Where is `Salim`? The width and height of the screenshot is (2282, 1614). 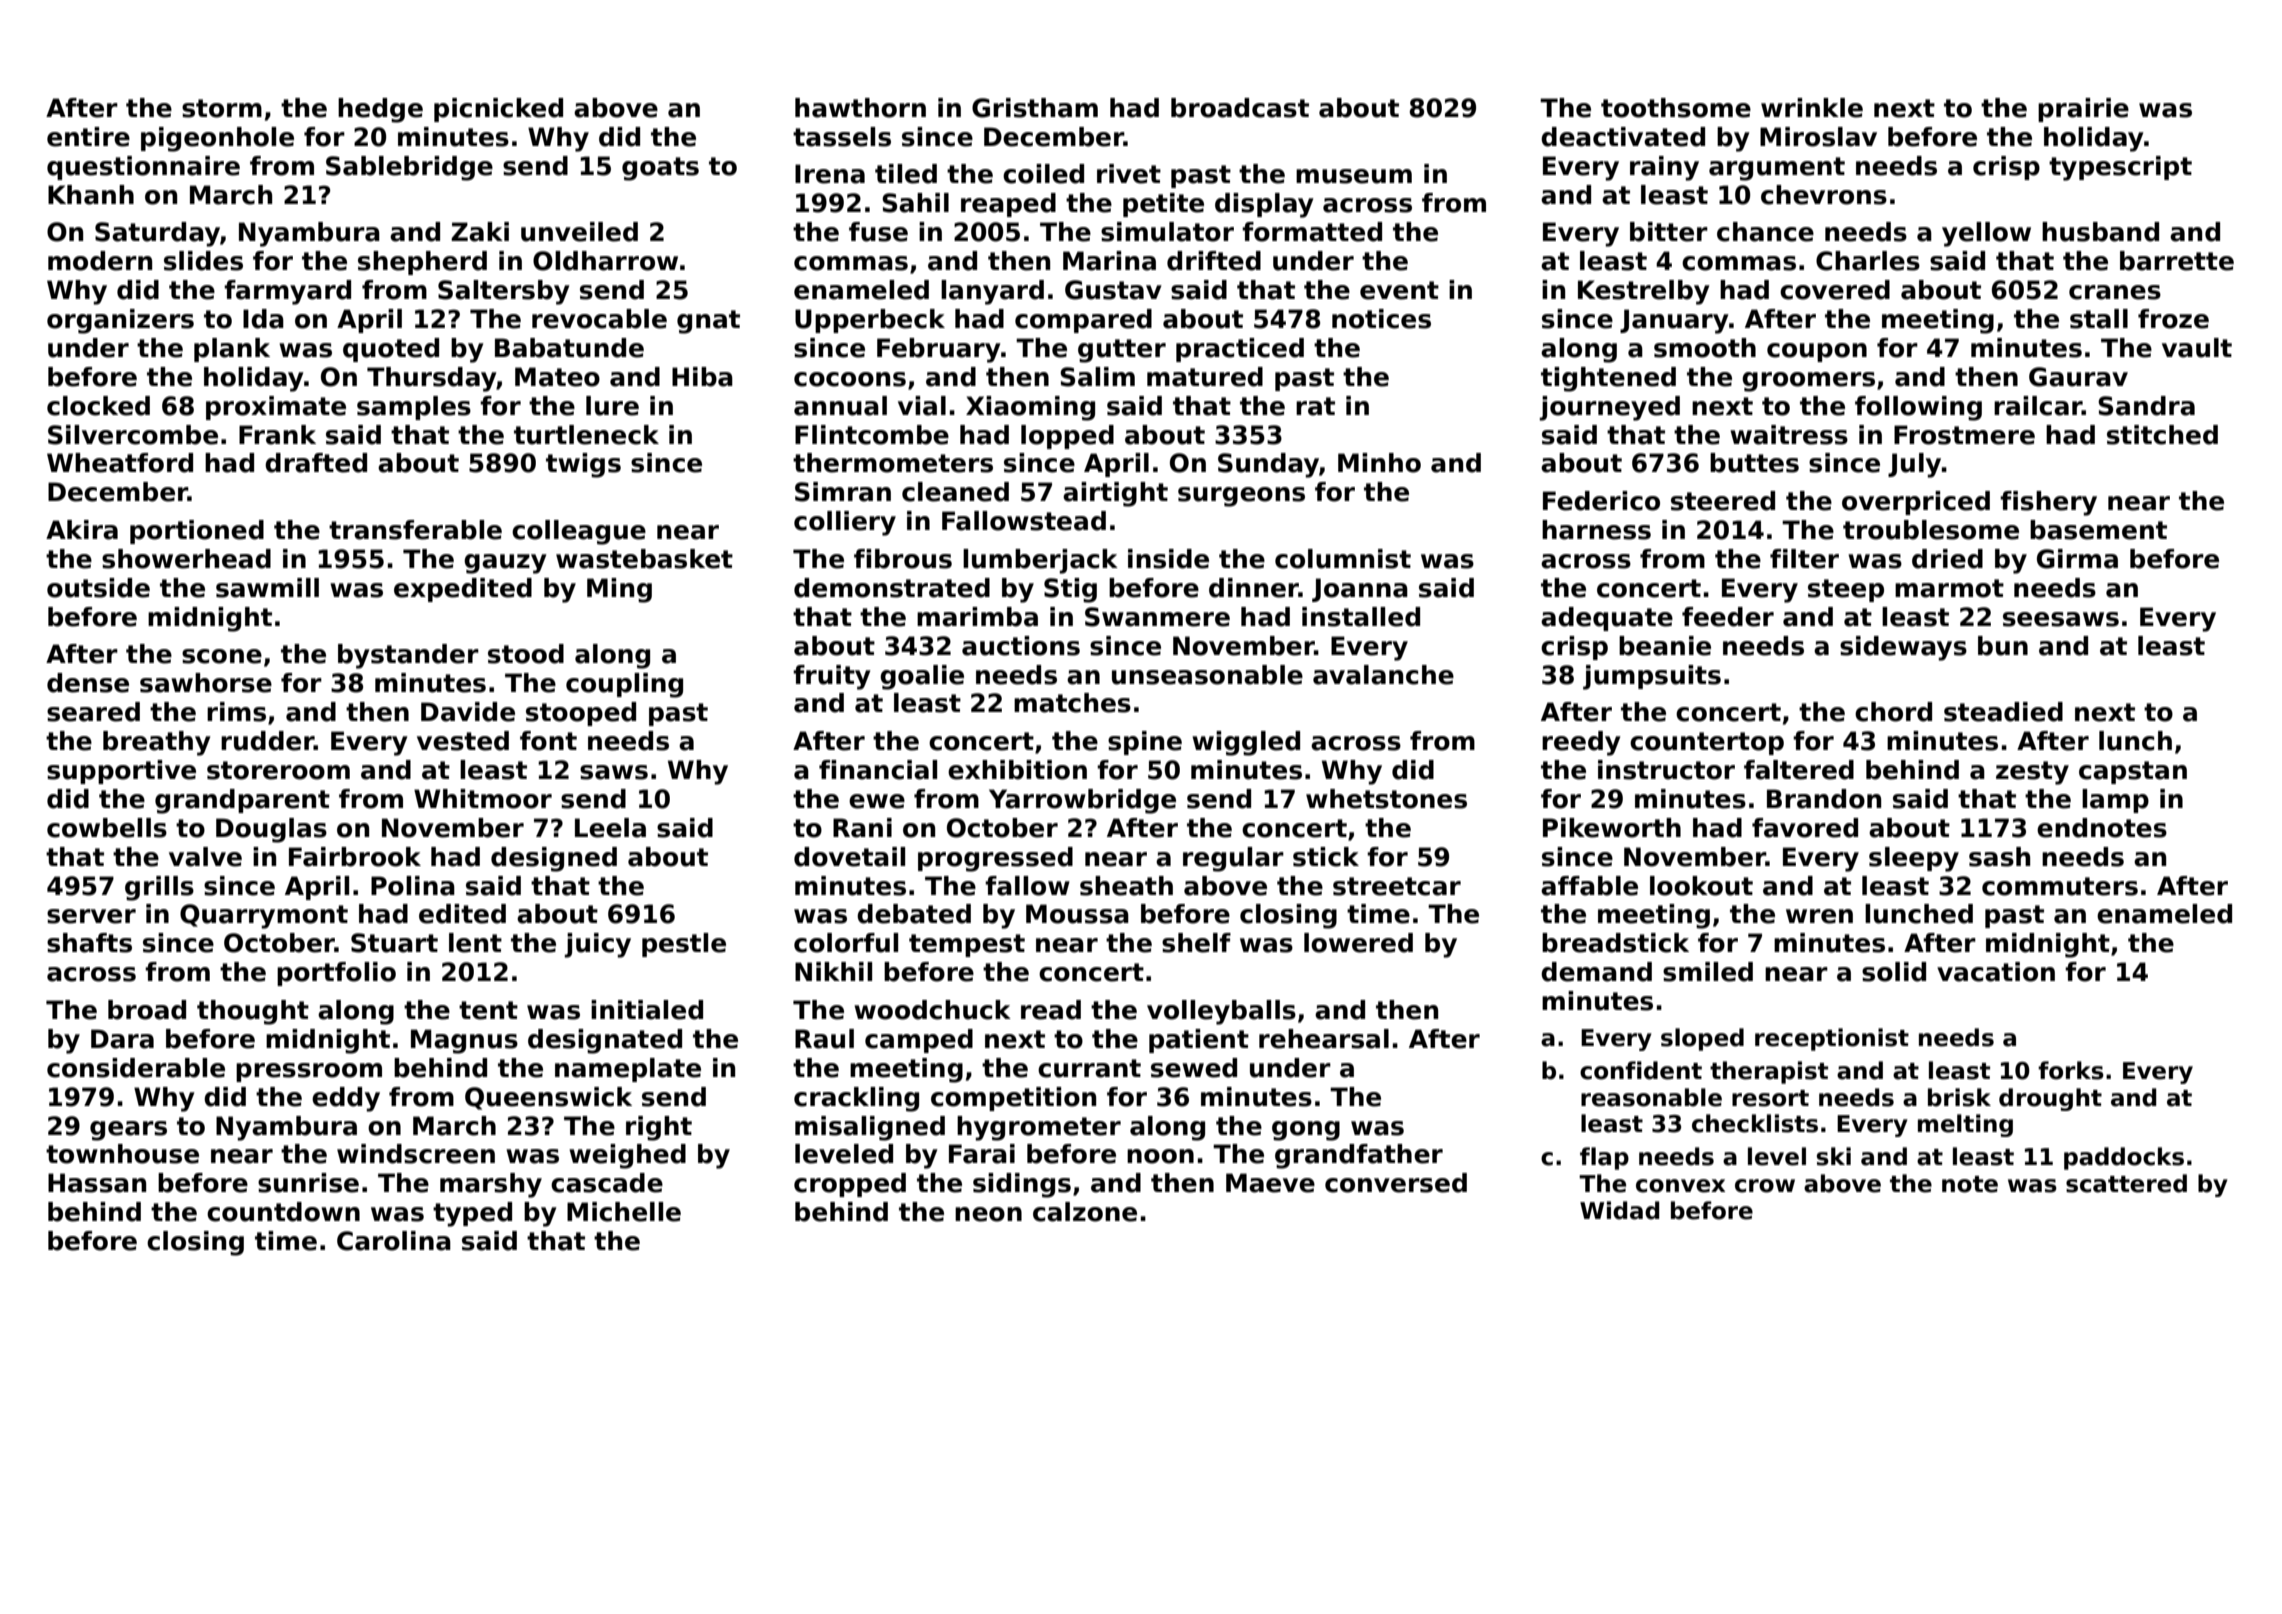 Salim is located at coordinates (1097, 377).
